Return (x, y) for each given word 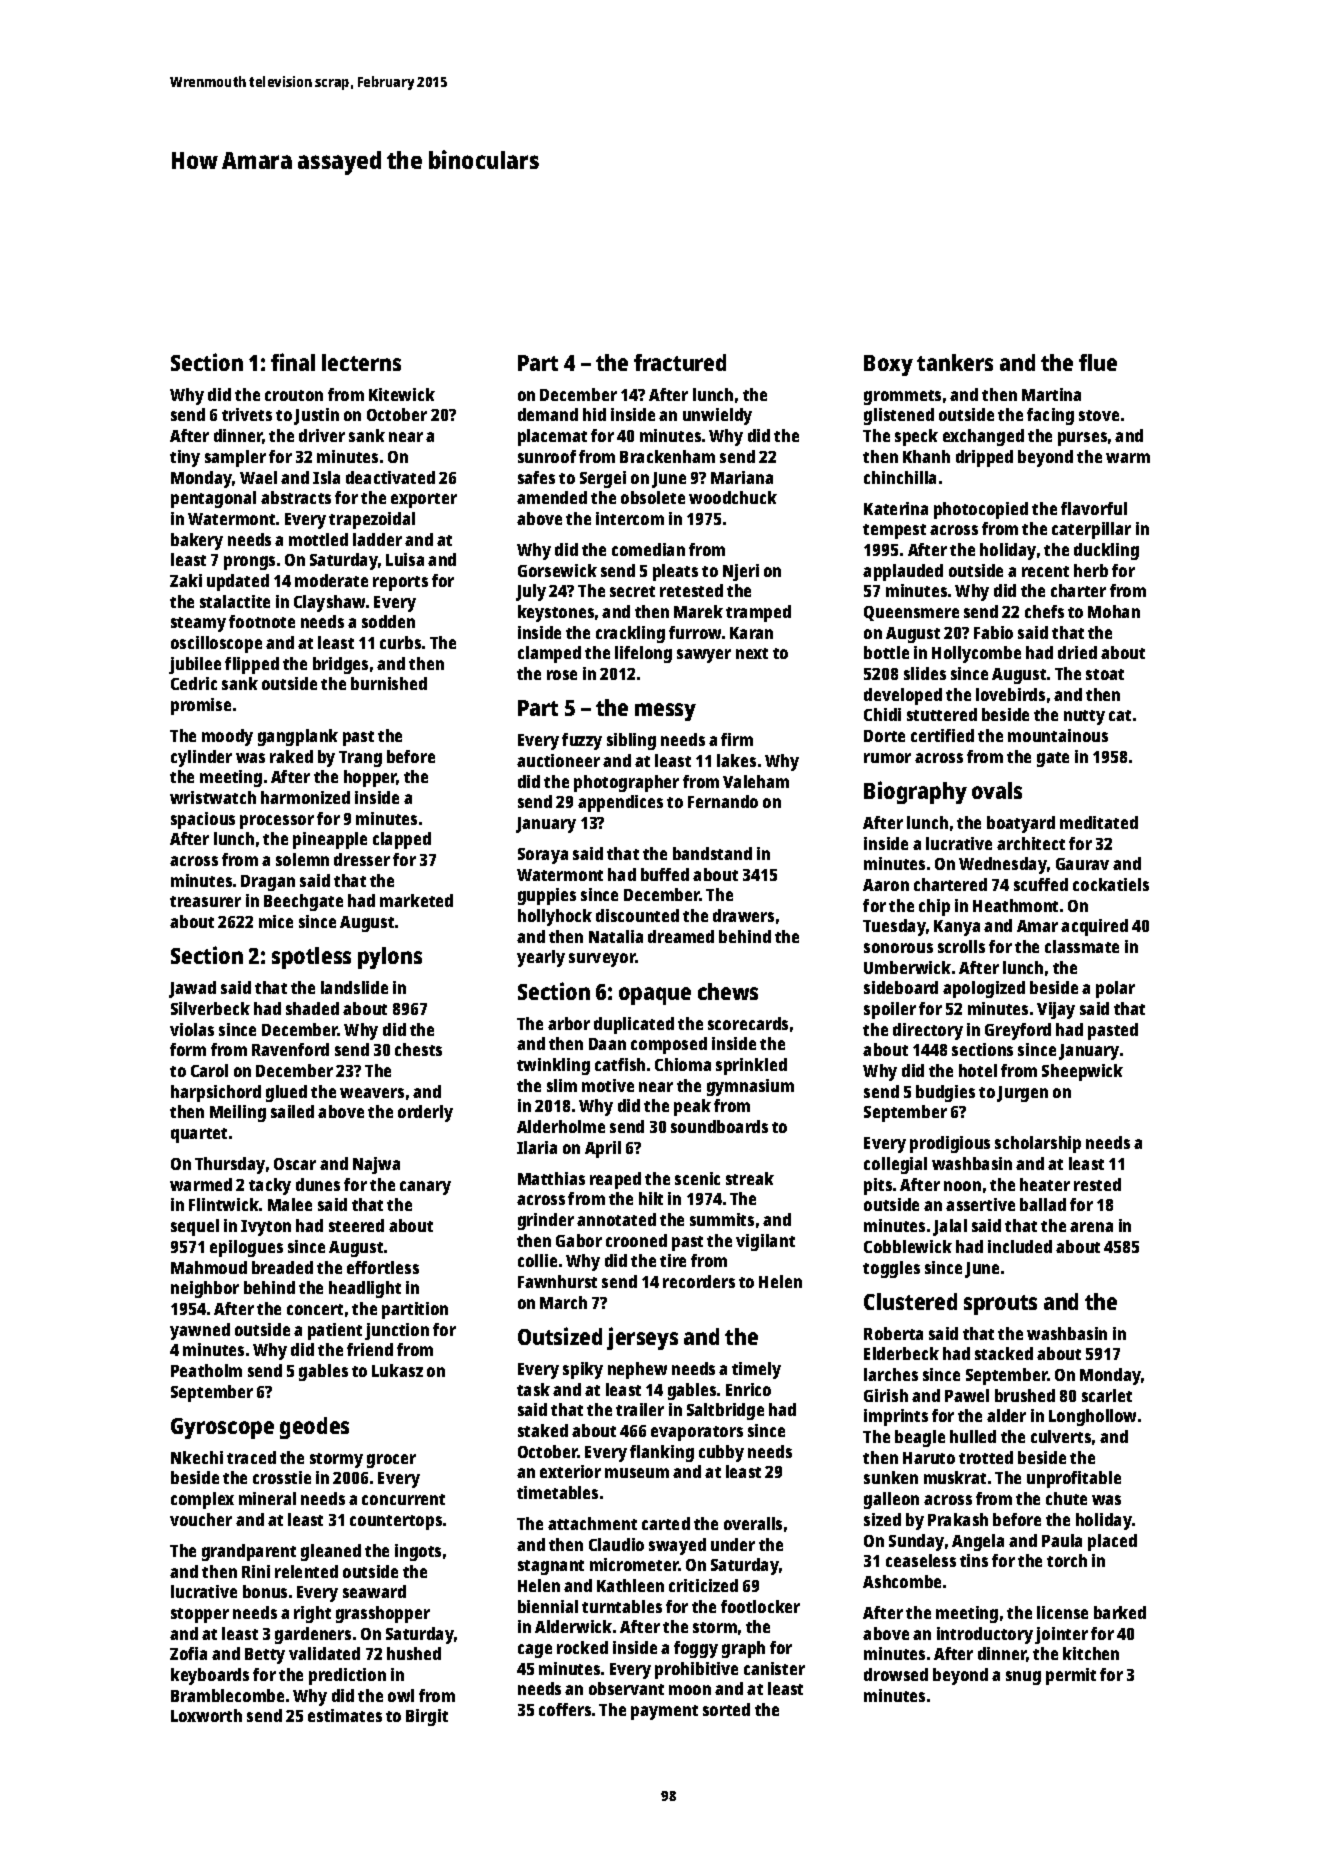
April (603, 1149)
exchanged (983, 437)
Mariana (742, 477)
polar (1115, 989)
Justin (316, 416)
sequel (195, 1227)
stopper (200, 1615)
